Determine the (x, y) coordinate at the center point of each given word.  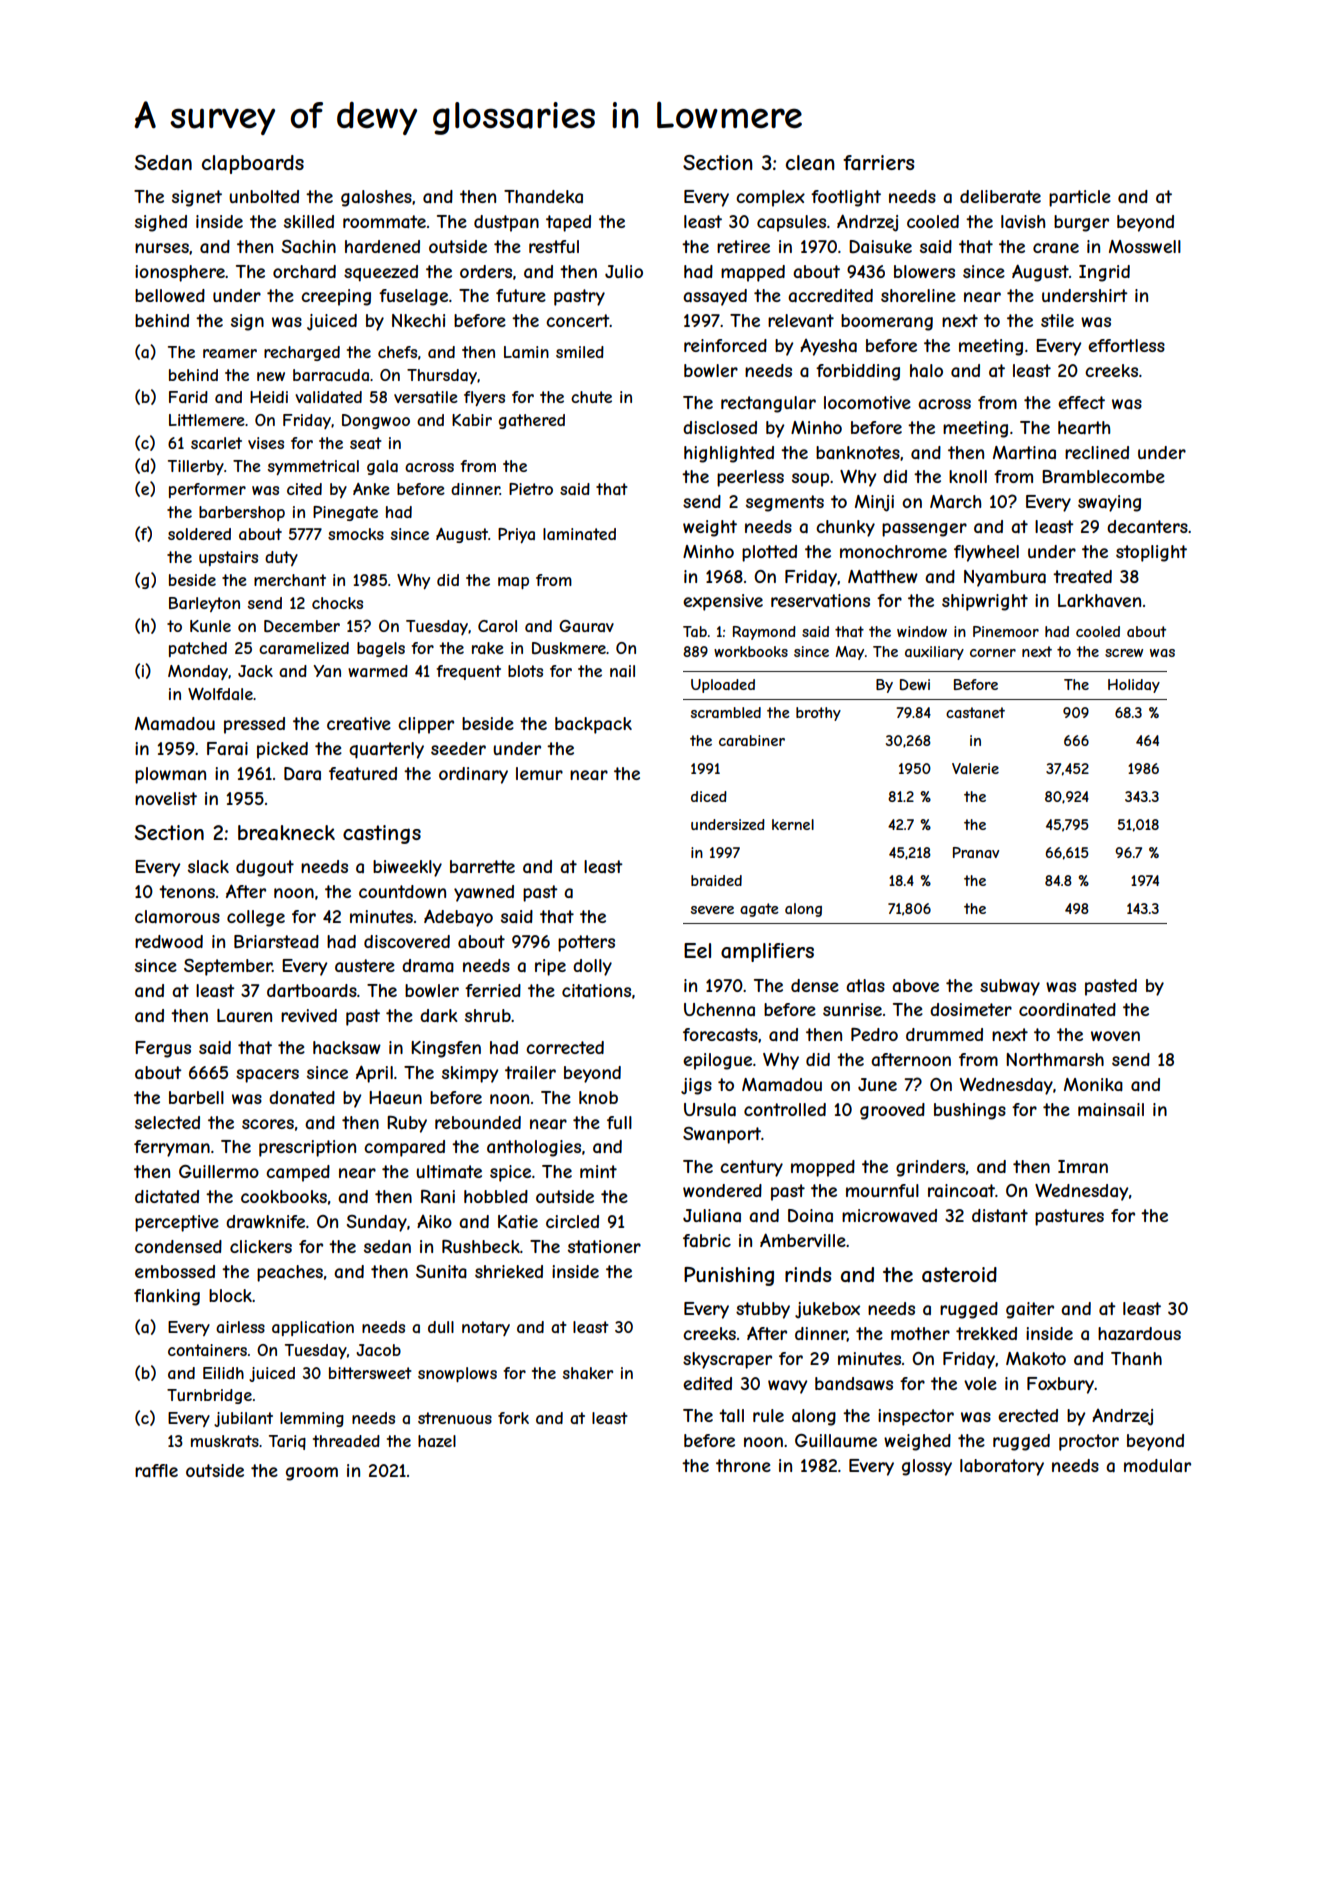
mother (920, 1333)
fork (513, 1418)
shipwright (985, 602)
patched (198, 649)
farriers (878, 162)
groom (312, 1474)
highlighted (729, 454)
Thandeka (543, 196)
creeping (336, 297)
